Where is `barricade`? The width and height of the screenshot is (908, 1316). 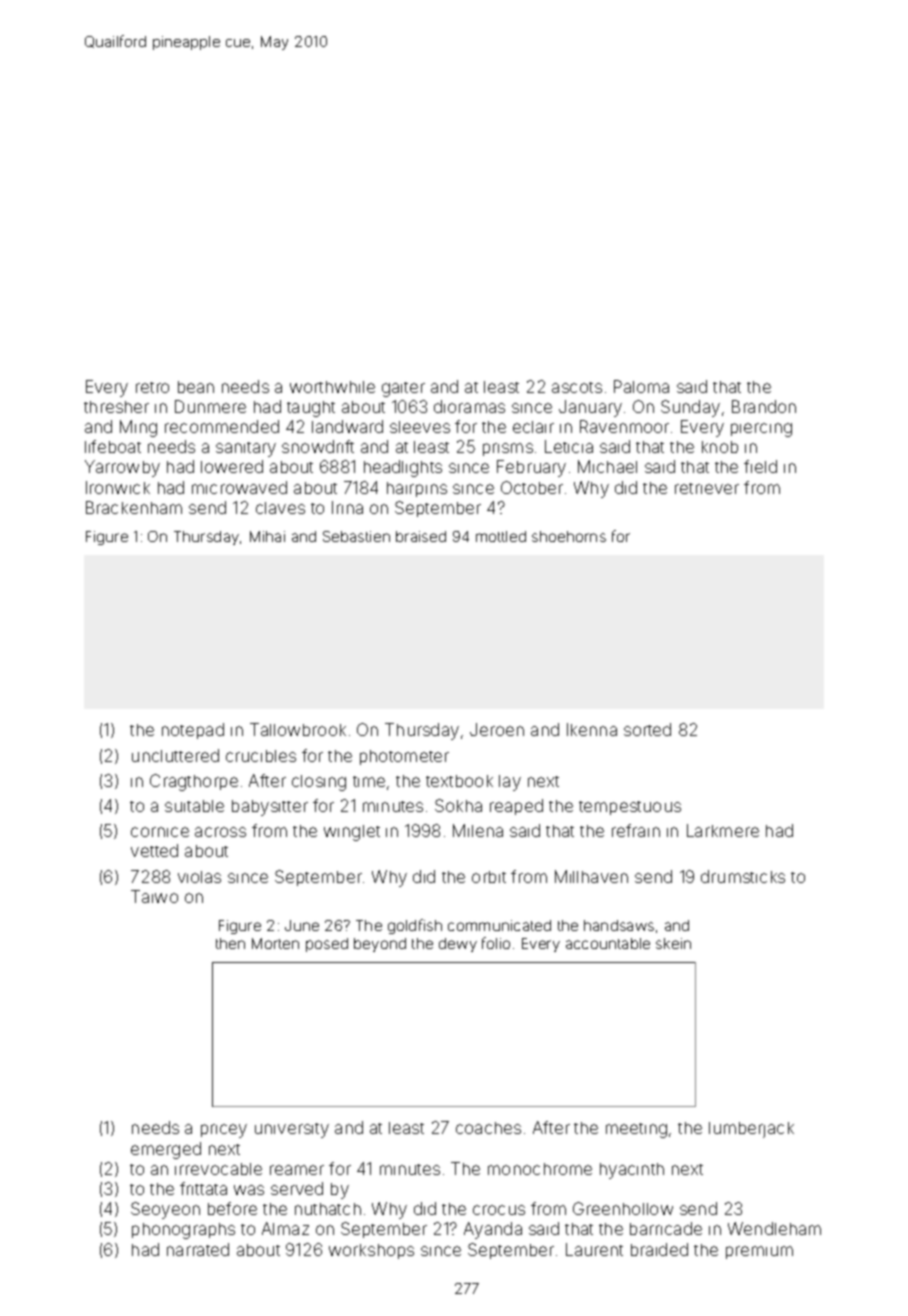
barricade is located at coordinates (666, 1228).
